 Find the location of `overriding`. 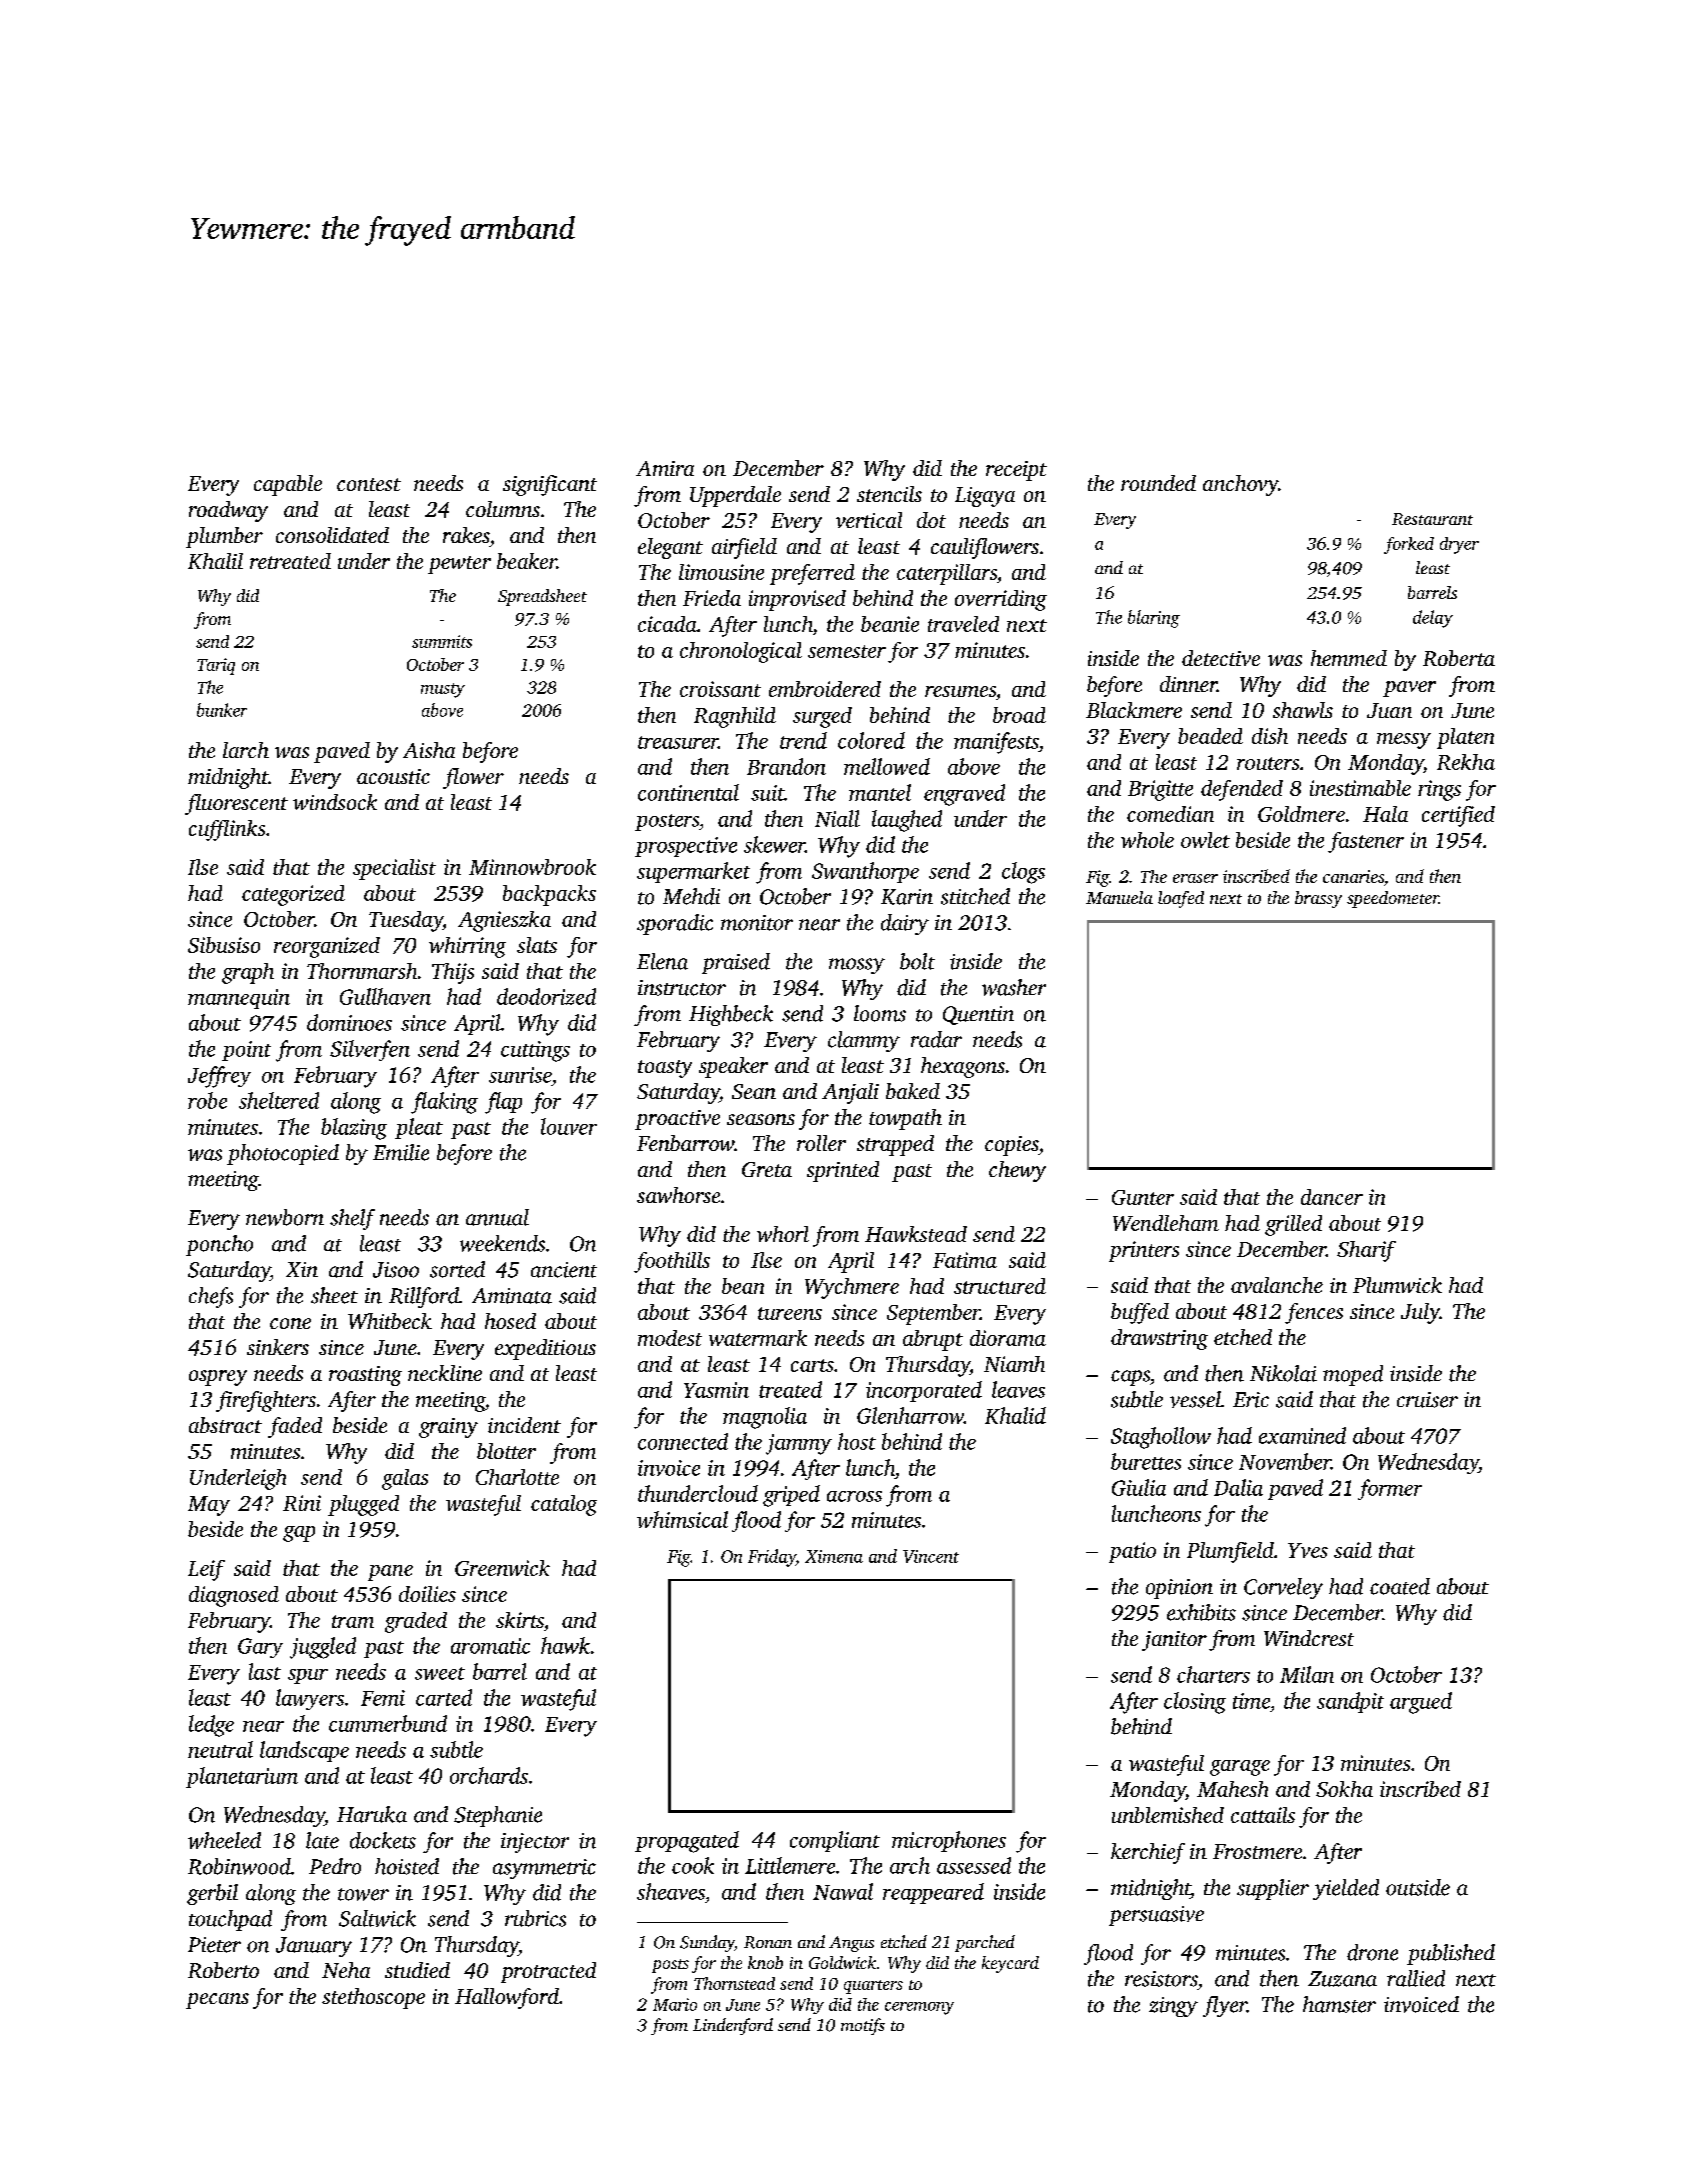

overriding is located at coordinates (1001, 600).
